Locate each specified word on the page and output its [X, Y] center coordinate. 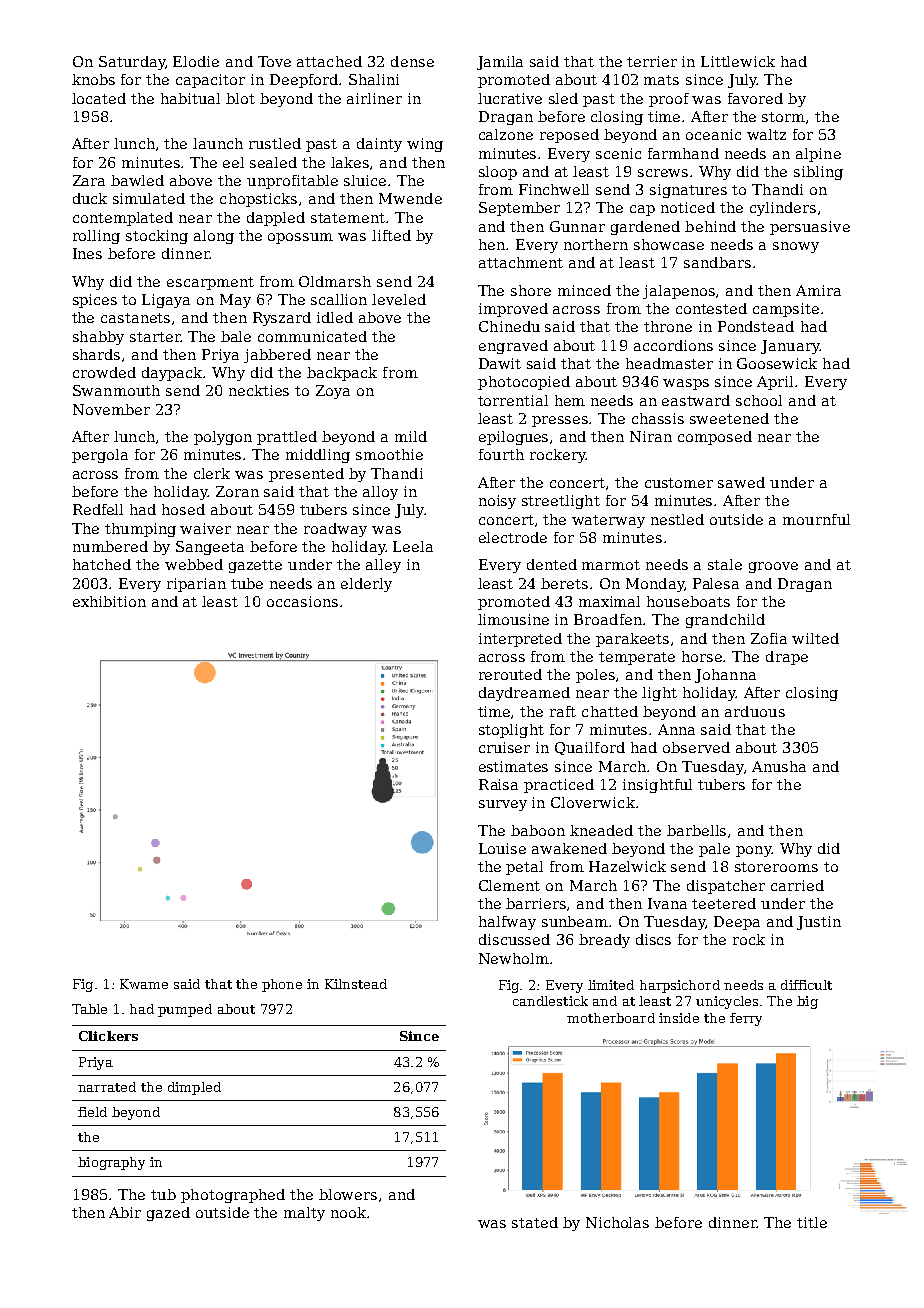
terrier [652, 61]
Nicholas [617, 1222]
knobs [93, 79]
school [759, 400]
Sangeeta [210, 548]
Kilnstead [356, 984]
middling [318, 456]
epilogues [513, 438]
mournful [816, 519]
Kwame [144, 984]
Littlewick [738, 61]
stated [535, 1222]
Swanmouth [116, 390]
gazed [168, 1214]
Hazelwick [627, 866]
